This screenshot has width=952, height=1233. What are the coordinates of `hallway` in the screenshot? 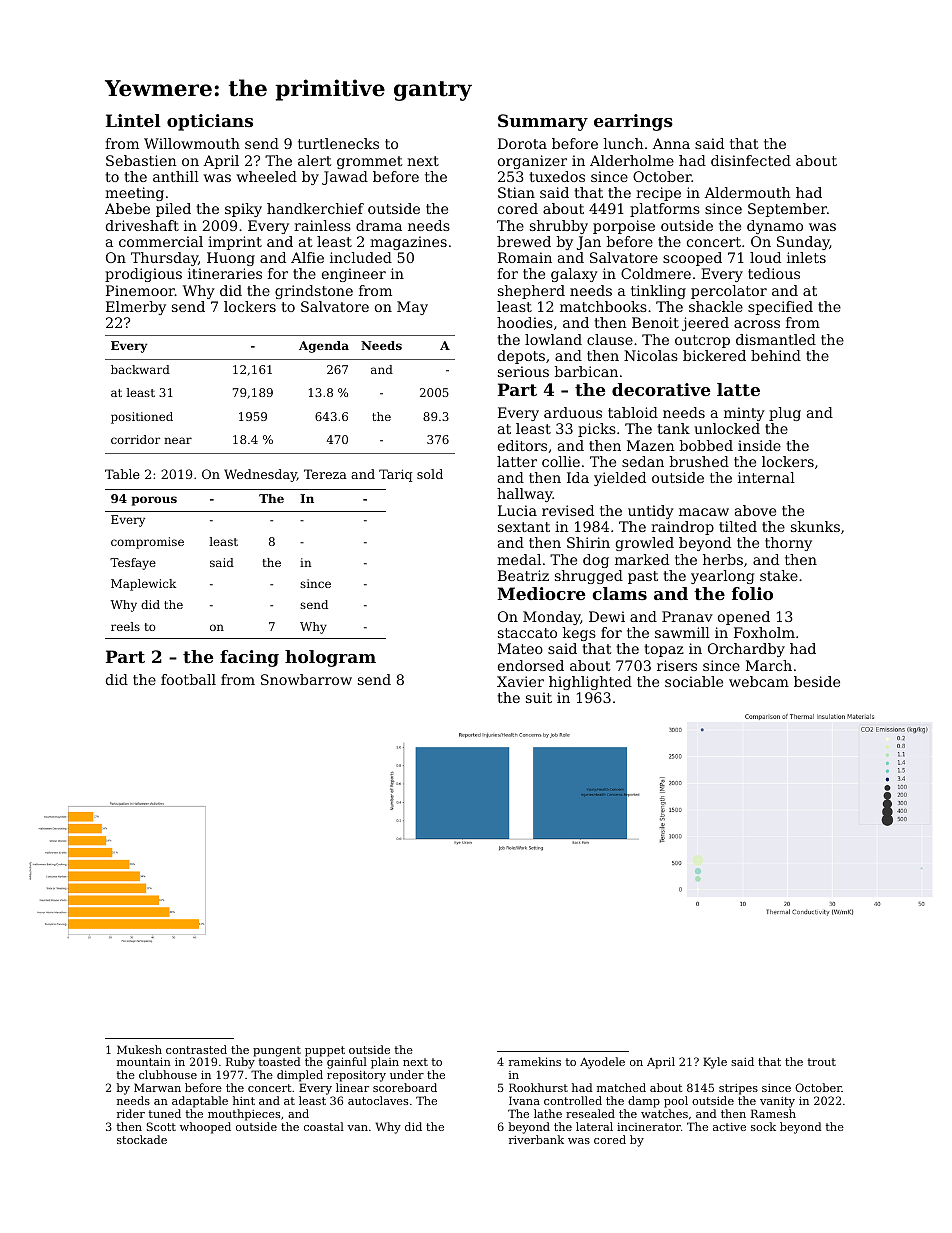 It's located at (525, 495).
